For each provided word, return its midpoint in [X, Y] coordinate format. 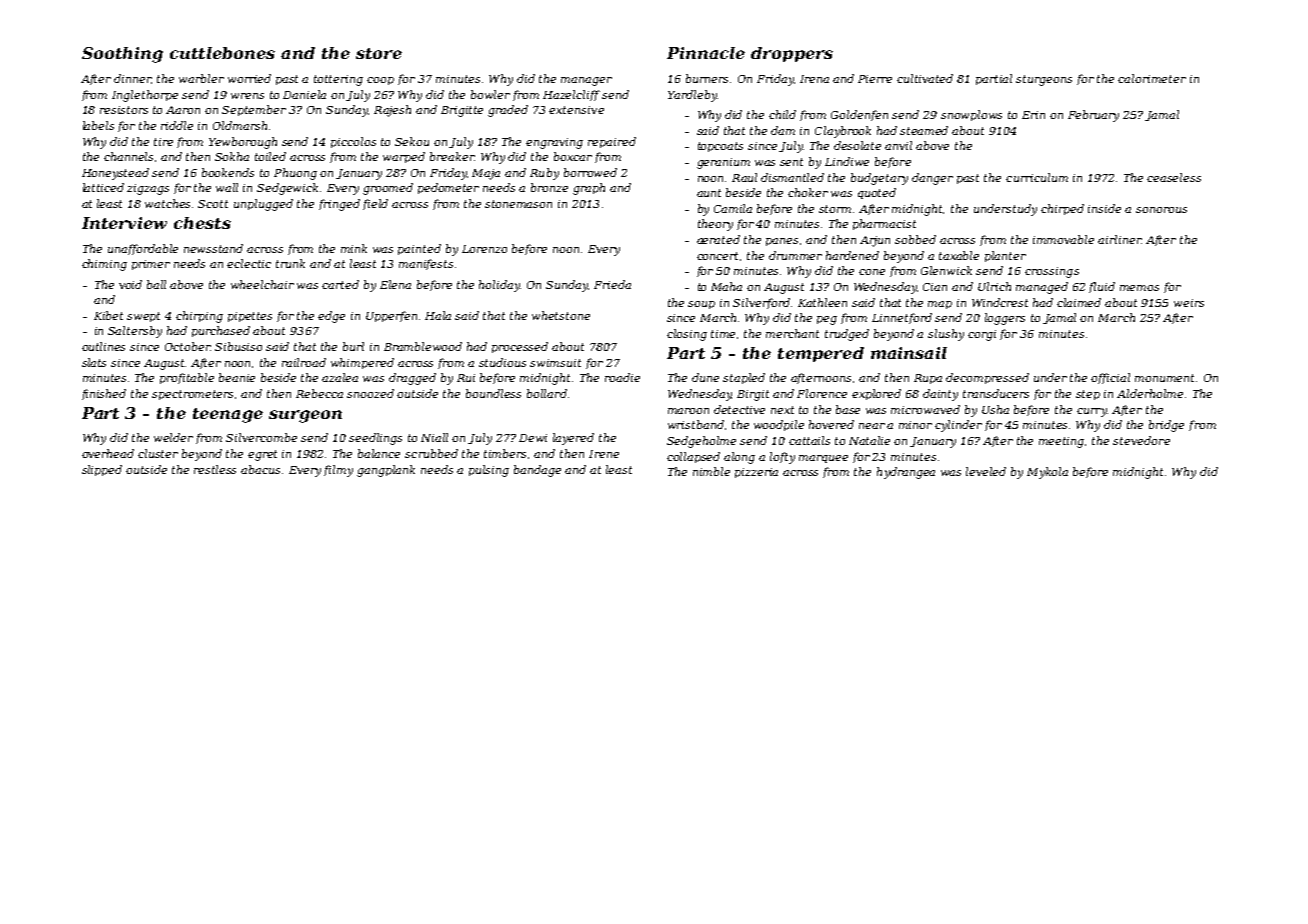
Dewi [533, 438]
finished [104, 394]
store [379, 53]
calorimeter [1152, 78]
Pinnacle [706, 53]
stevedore [1141, 440]
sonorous [1161, 210]
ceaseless [1174, 177]
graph [589, 189]
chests [202, 223]
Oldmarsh [240, 125]
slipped [102, 470]
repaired [612, 142]
